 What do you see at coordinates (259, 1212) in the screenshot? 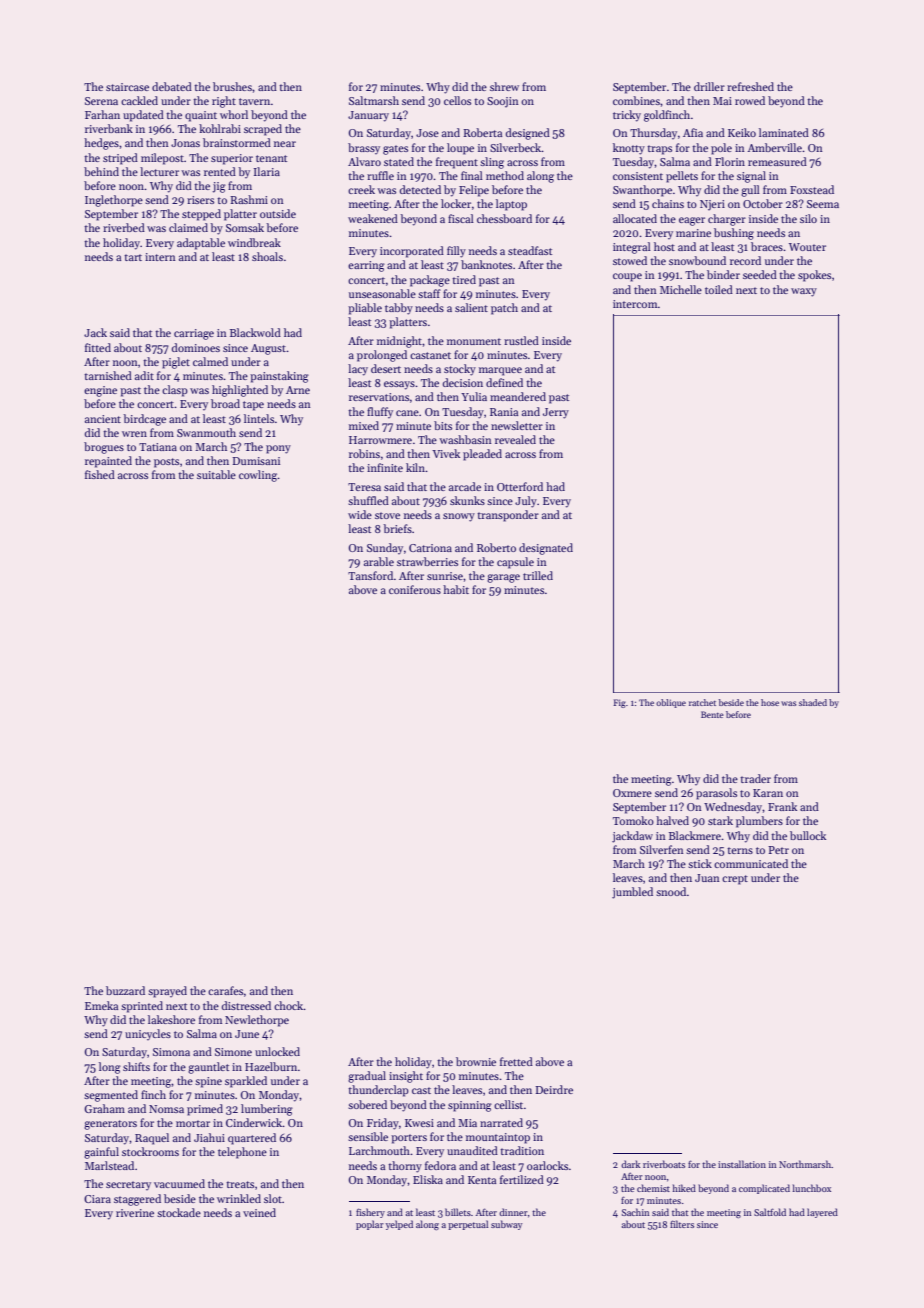
I see `veined` at bounding box center [259, 1212].
